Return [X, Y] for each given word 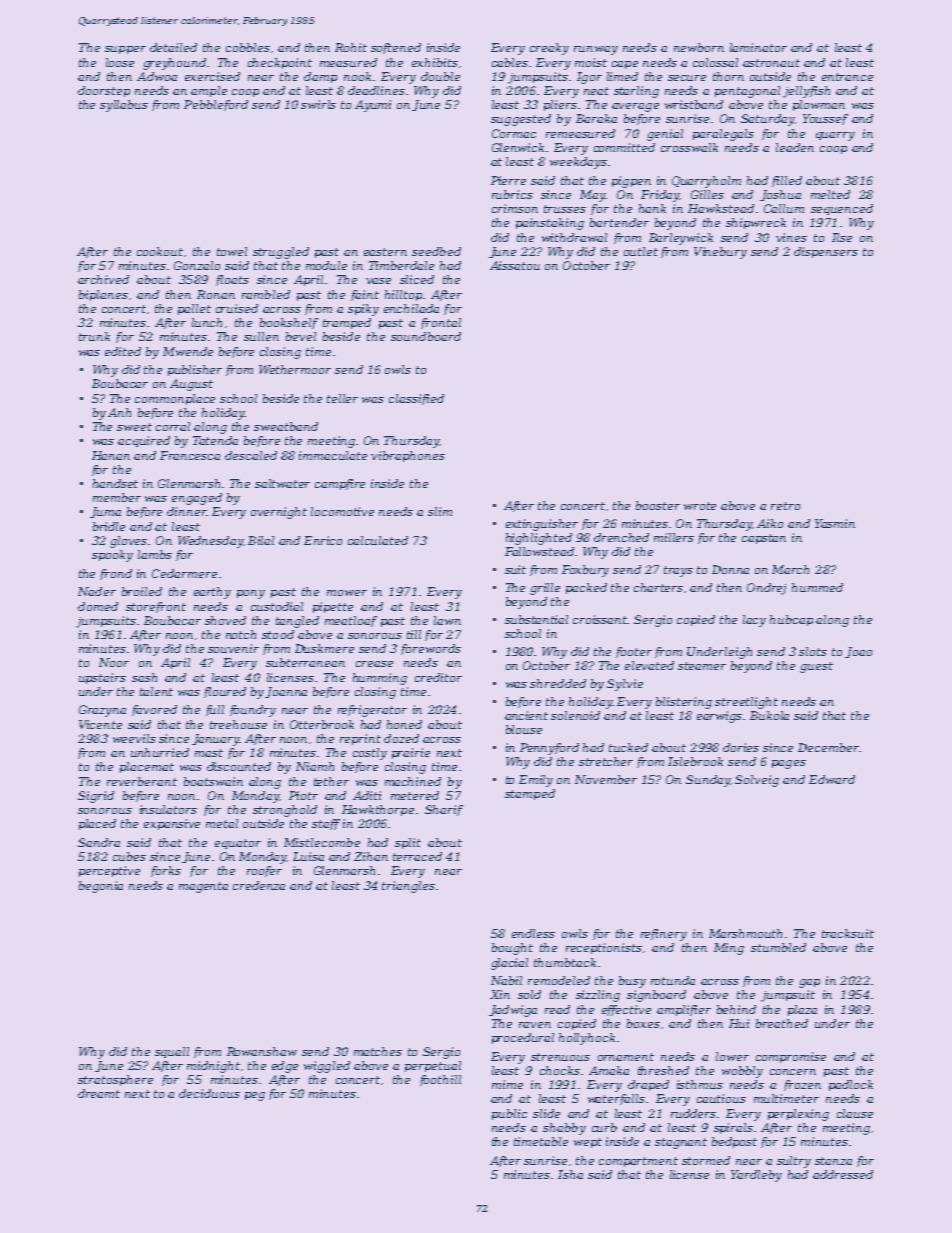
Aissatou [515, 265]
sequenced [842, 209]
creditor [438, 677]
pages [789, 764]
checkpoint [280, 63]
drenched [621, 537]
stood [278, 634]
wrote [700, 506]
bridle [109, 526]
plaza [802, 1010]
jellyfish [806, 92]
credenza [259, 885]
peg [255, 1096]
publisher [195, 370]
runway [596, 50]
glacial [509, 964]
